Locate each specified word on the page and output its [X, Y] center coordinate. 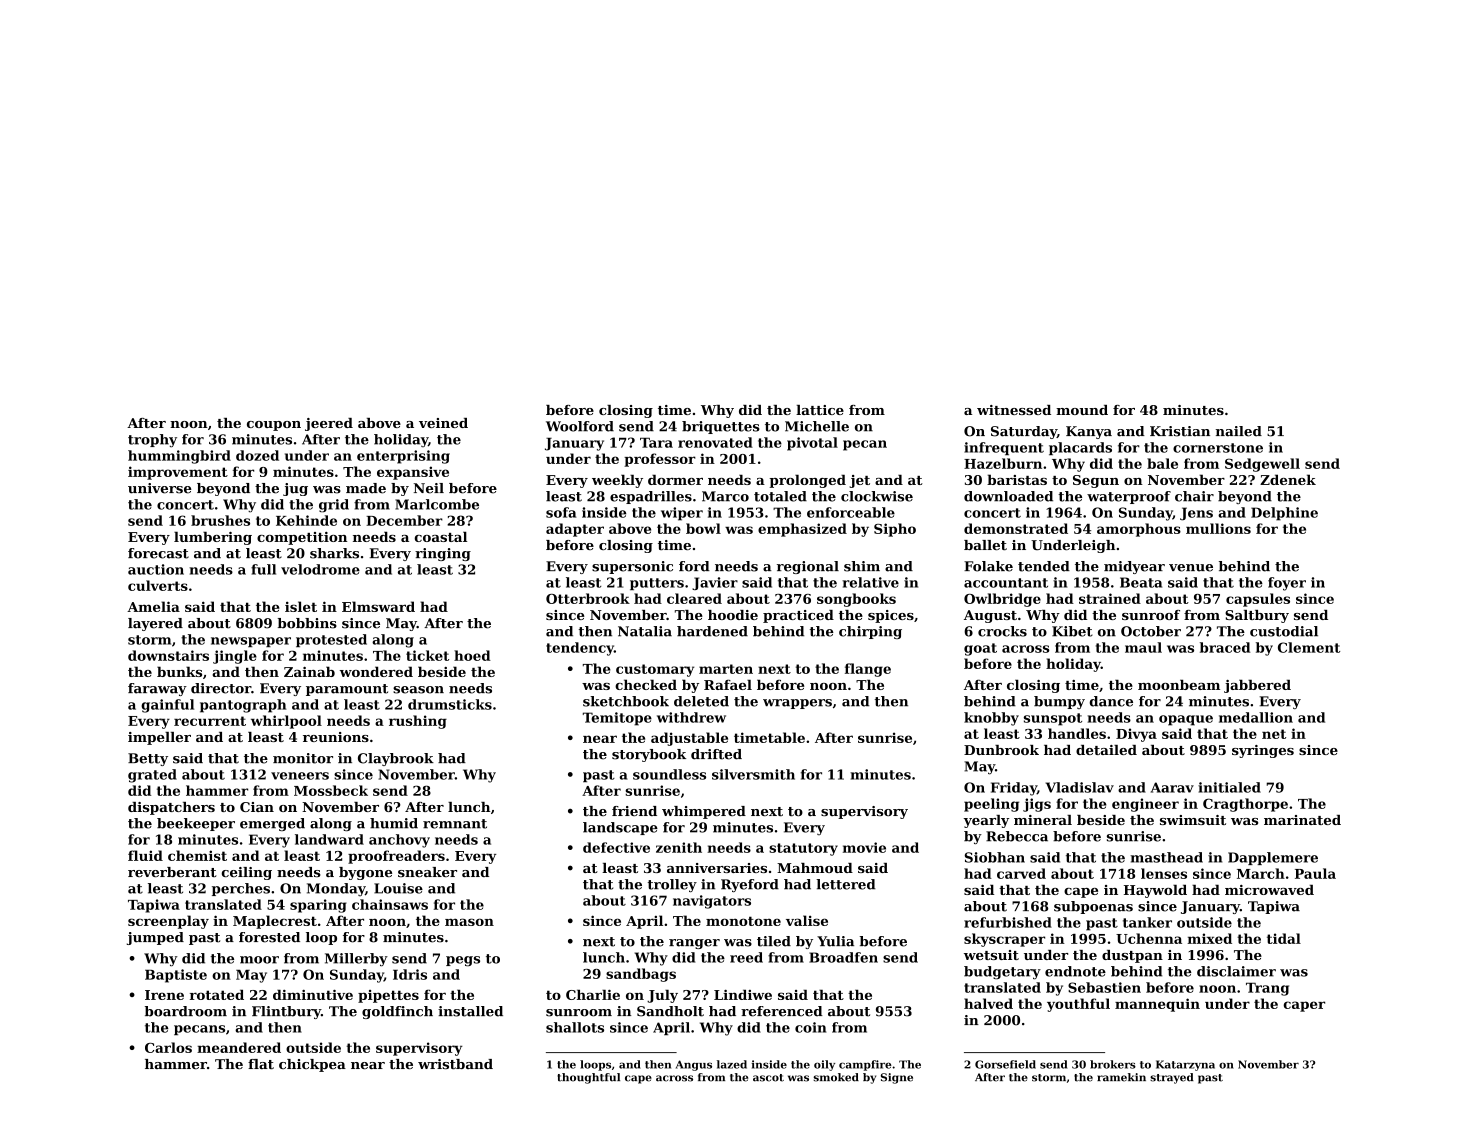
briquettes [721, 427]
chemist [197, 855]
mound [1082, 410]
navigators [712, 902]
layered [155, 624]
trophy [152, 440]
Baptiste [176, 976]
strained [1110, 598]
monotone [743, 921]
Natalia [645, 631]
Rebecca [1017, 836]
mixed [1209, 938]
